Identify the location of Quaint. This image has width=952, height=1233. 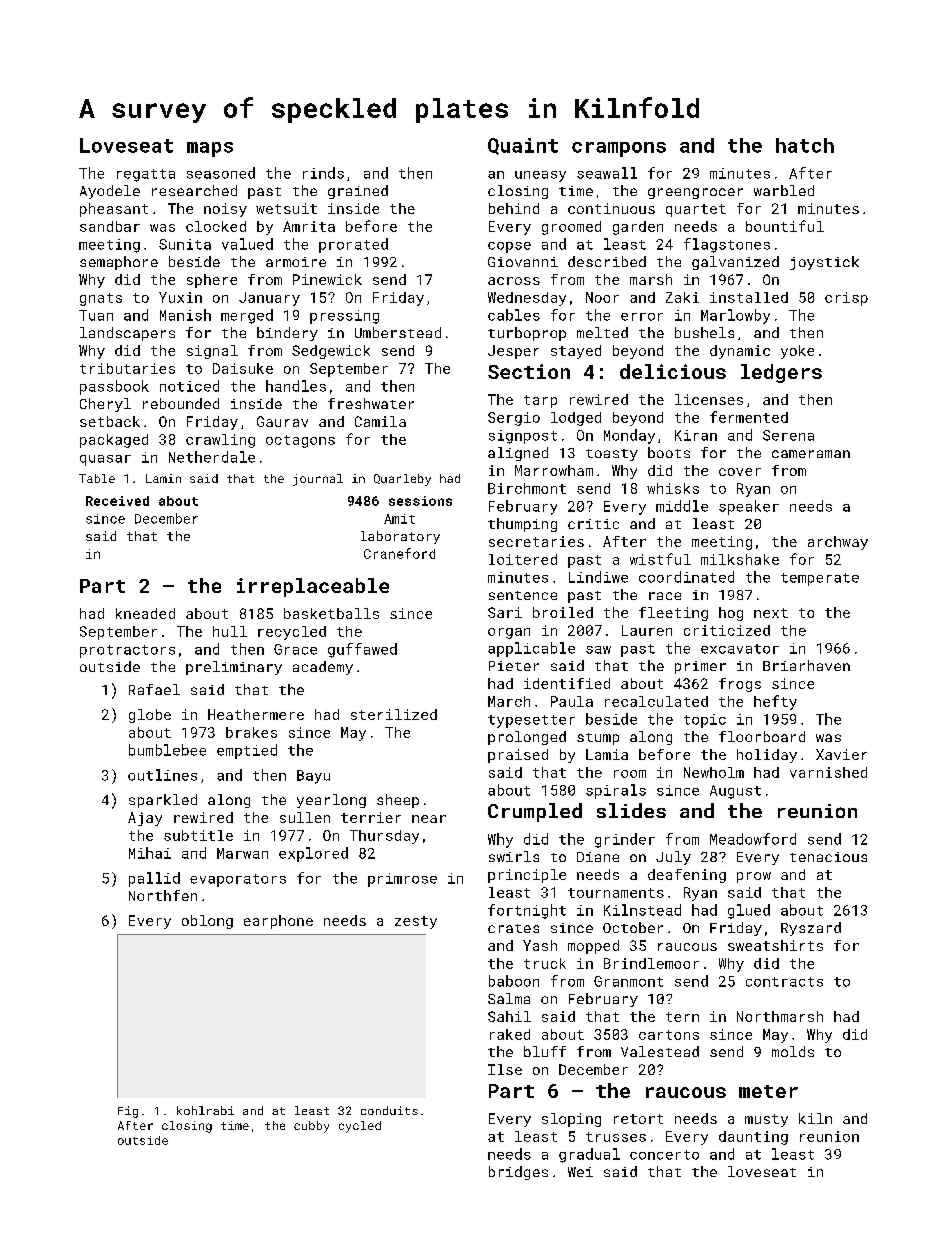
(523, 146).
